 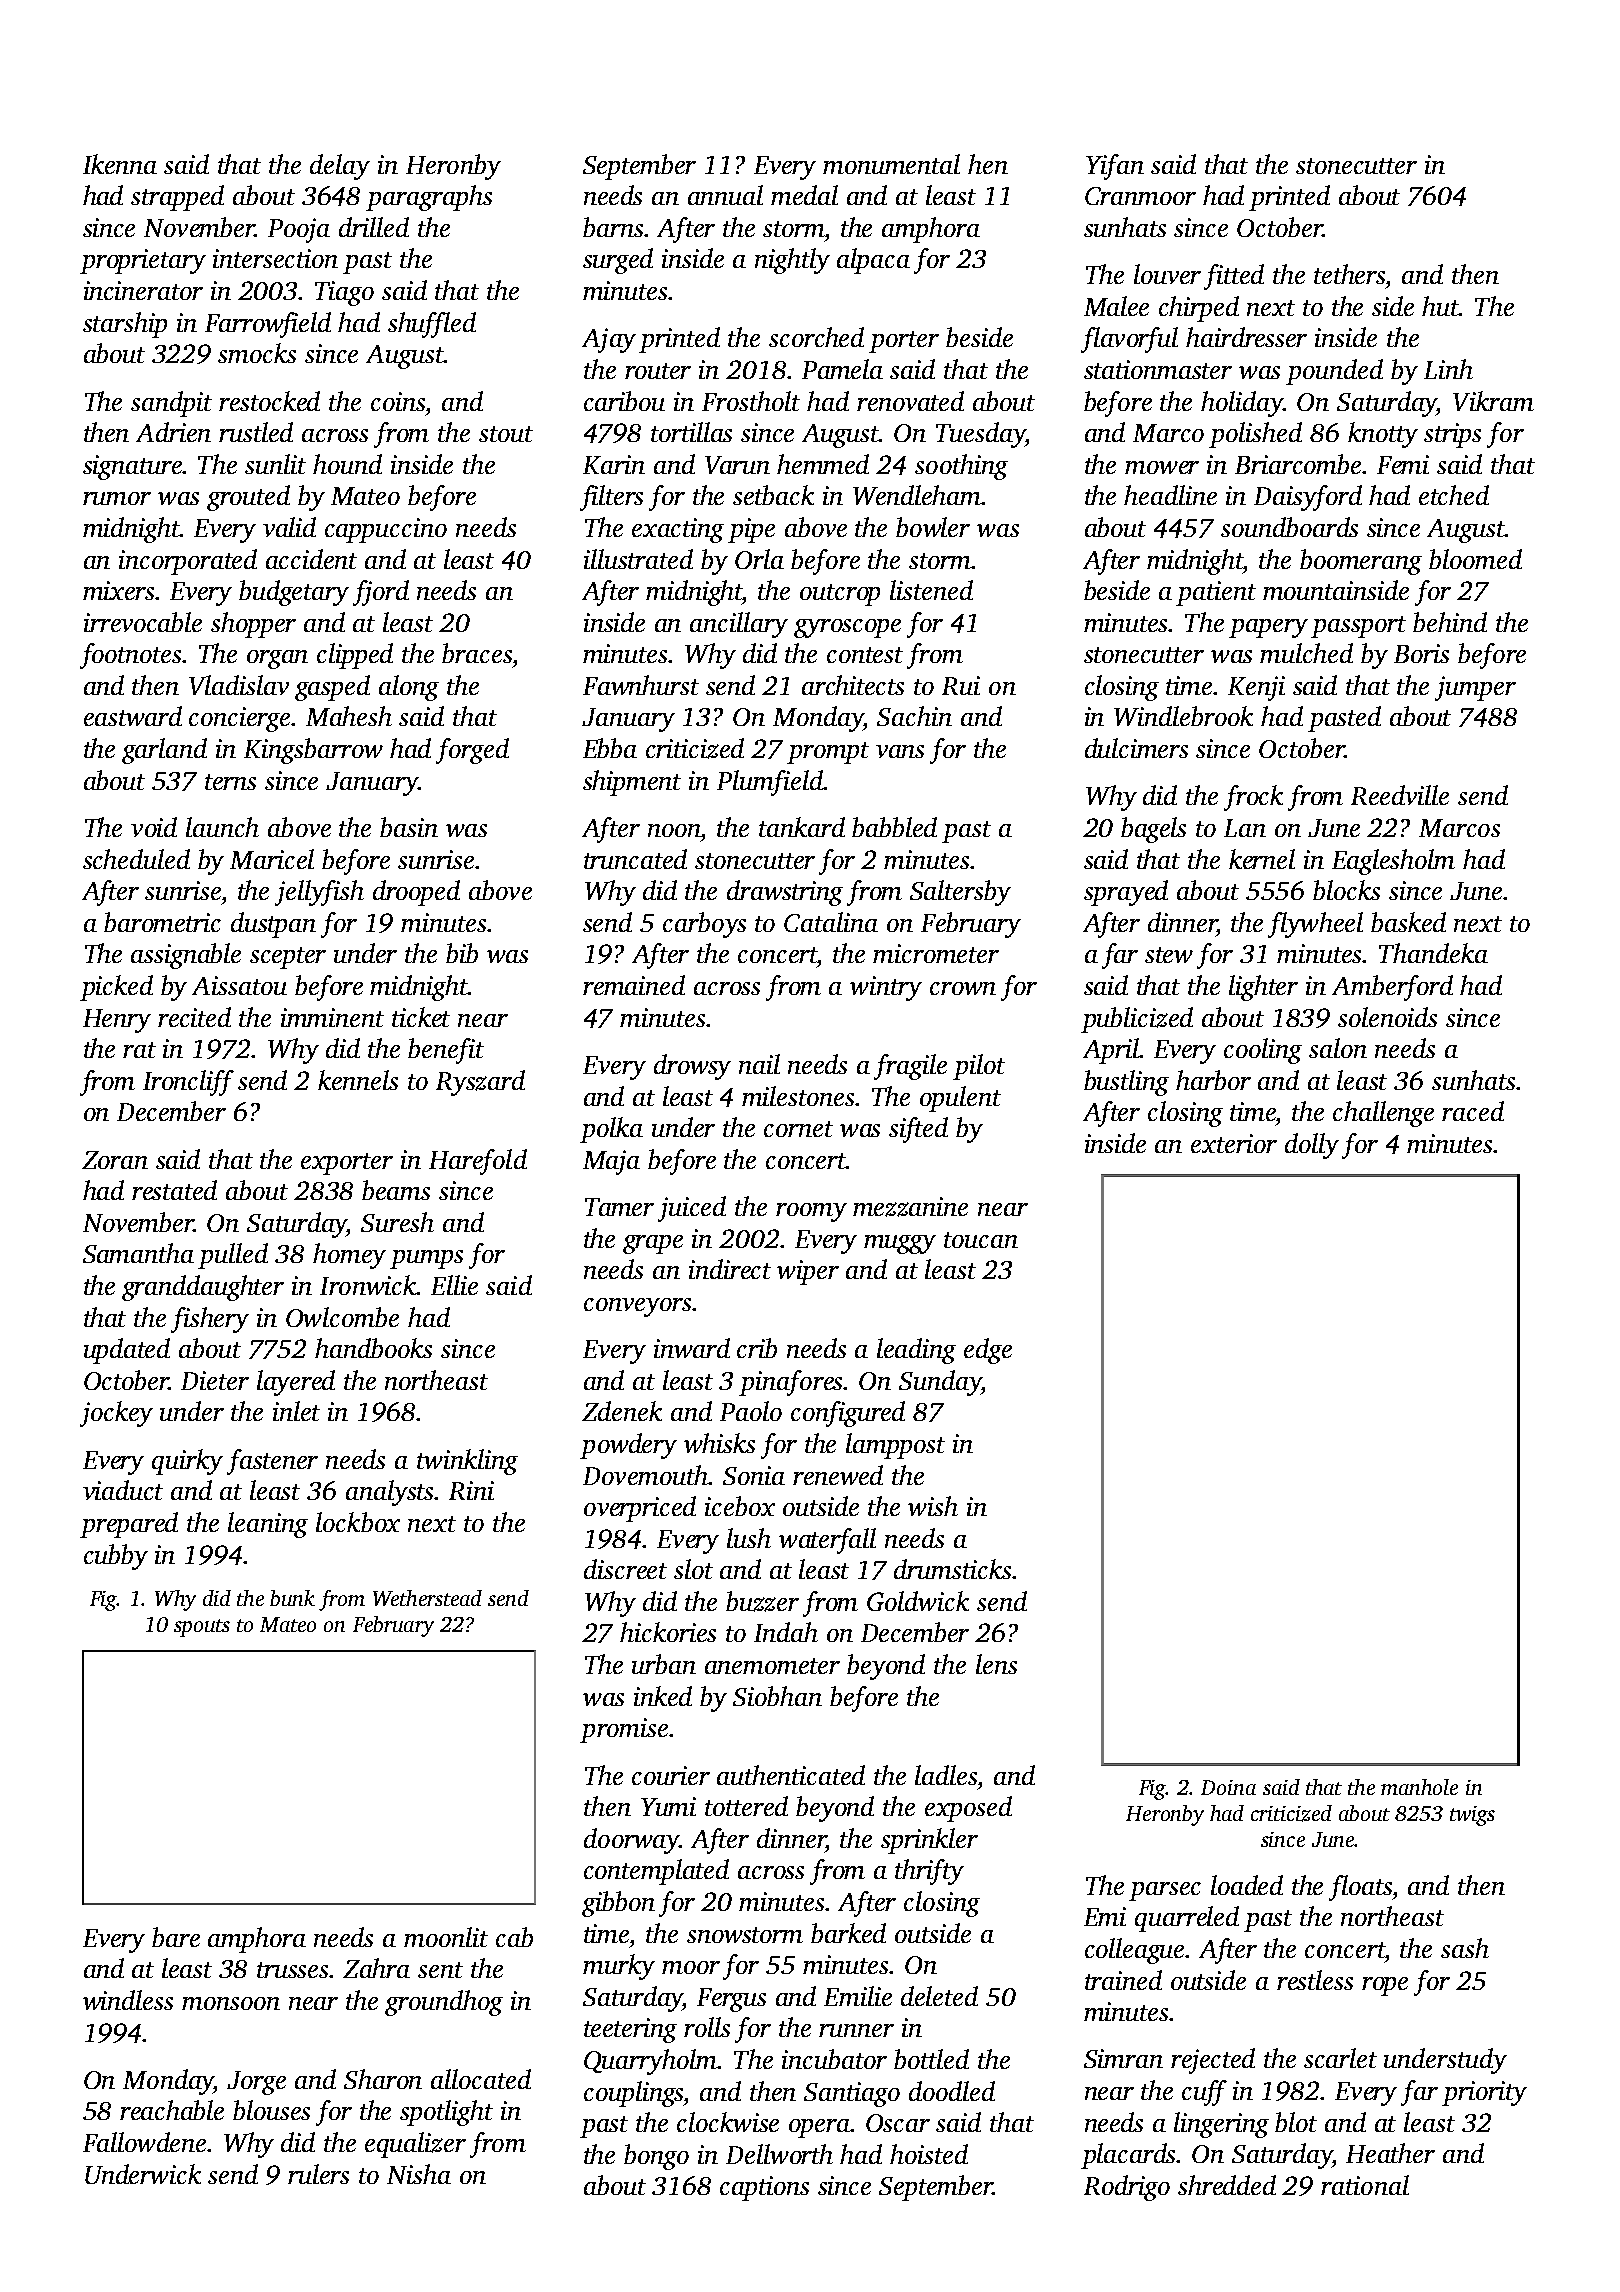 I want to click on monumental, so click(x=891, y=164).
